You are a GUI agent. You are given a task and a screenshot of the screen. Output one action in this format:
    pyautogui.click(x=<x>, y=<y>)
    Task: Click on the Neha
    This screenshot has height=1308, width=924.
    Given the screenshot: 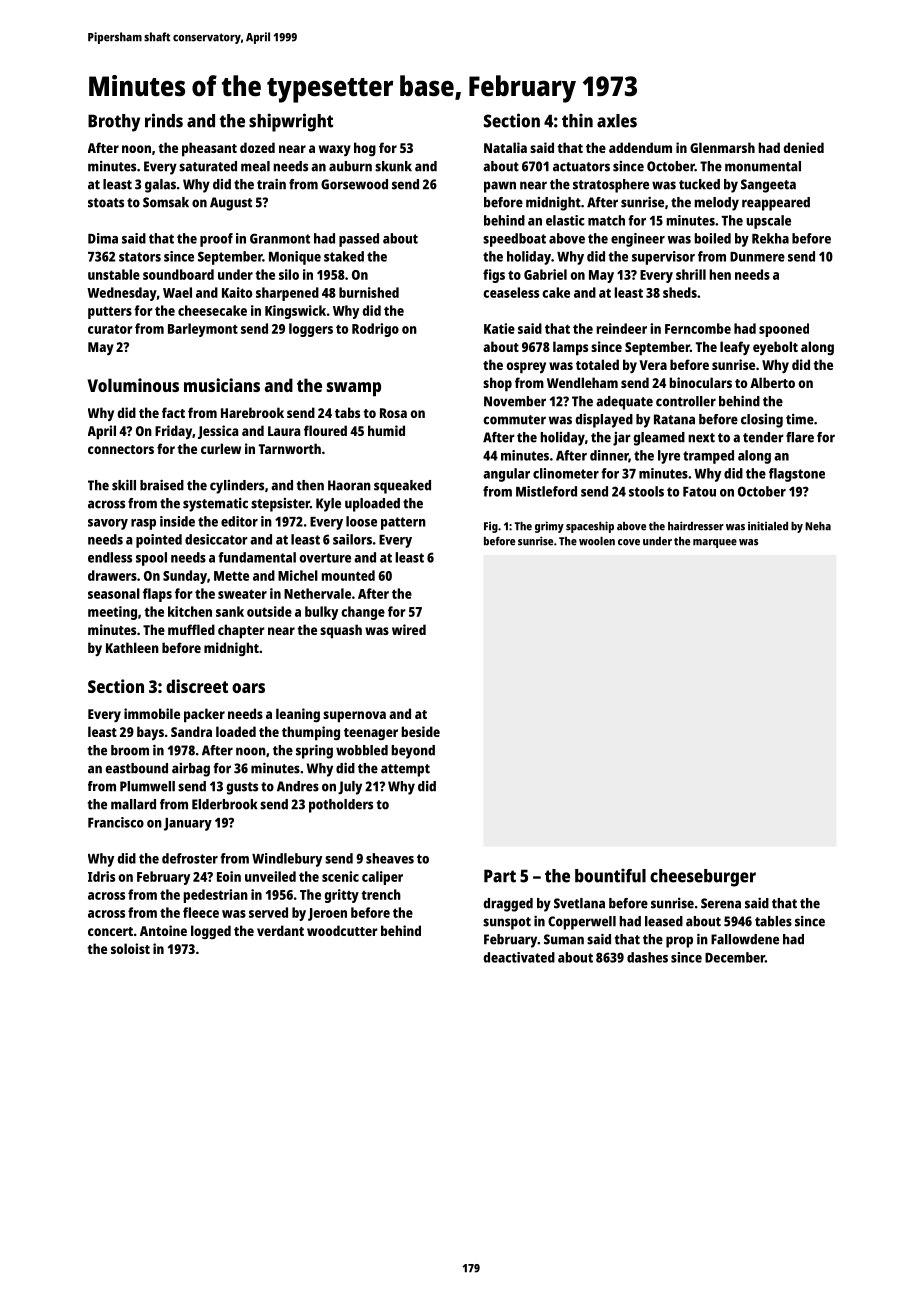 What is the action you would take?
    pyautogui.click(x=818, y=526)
